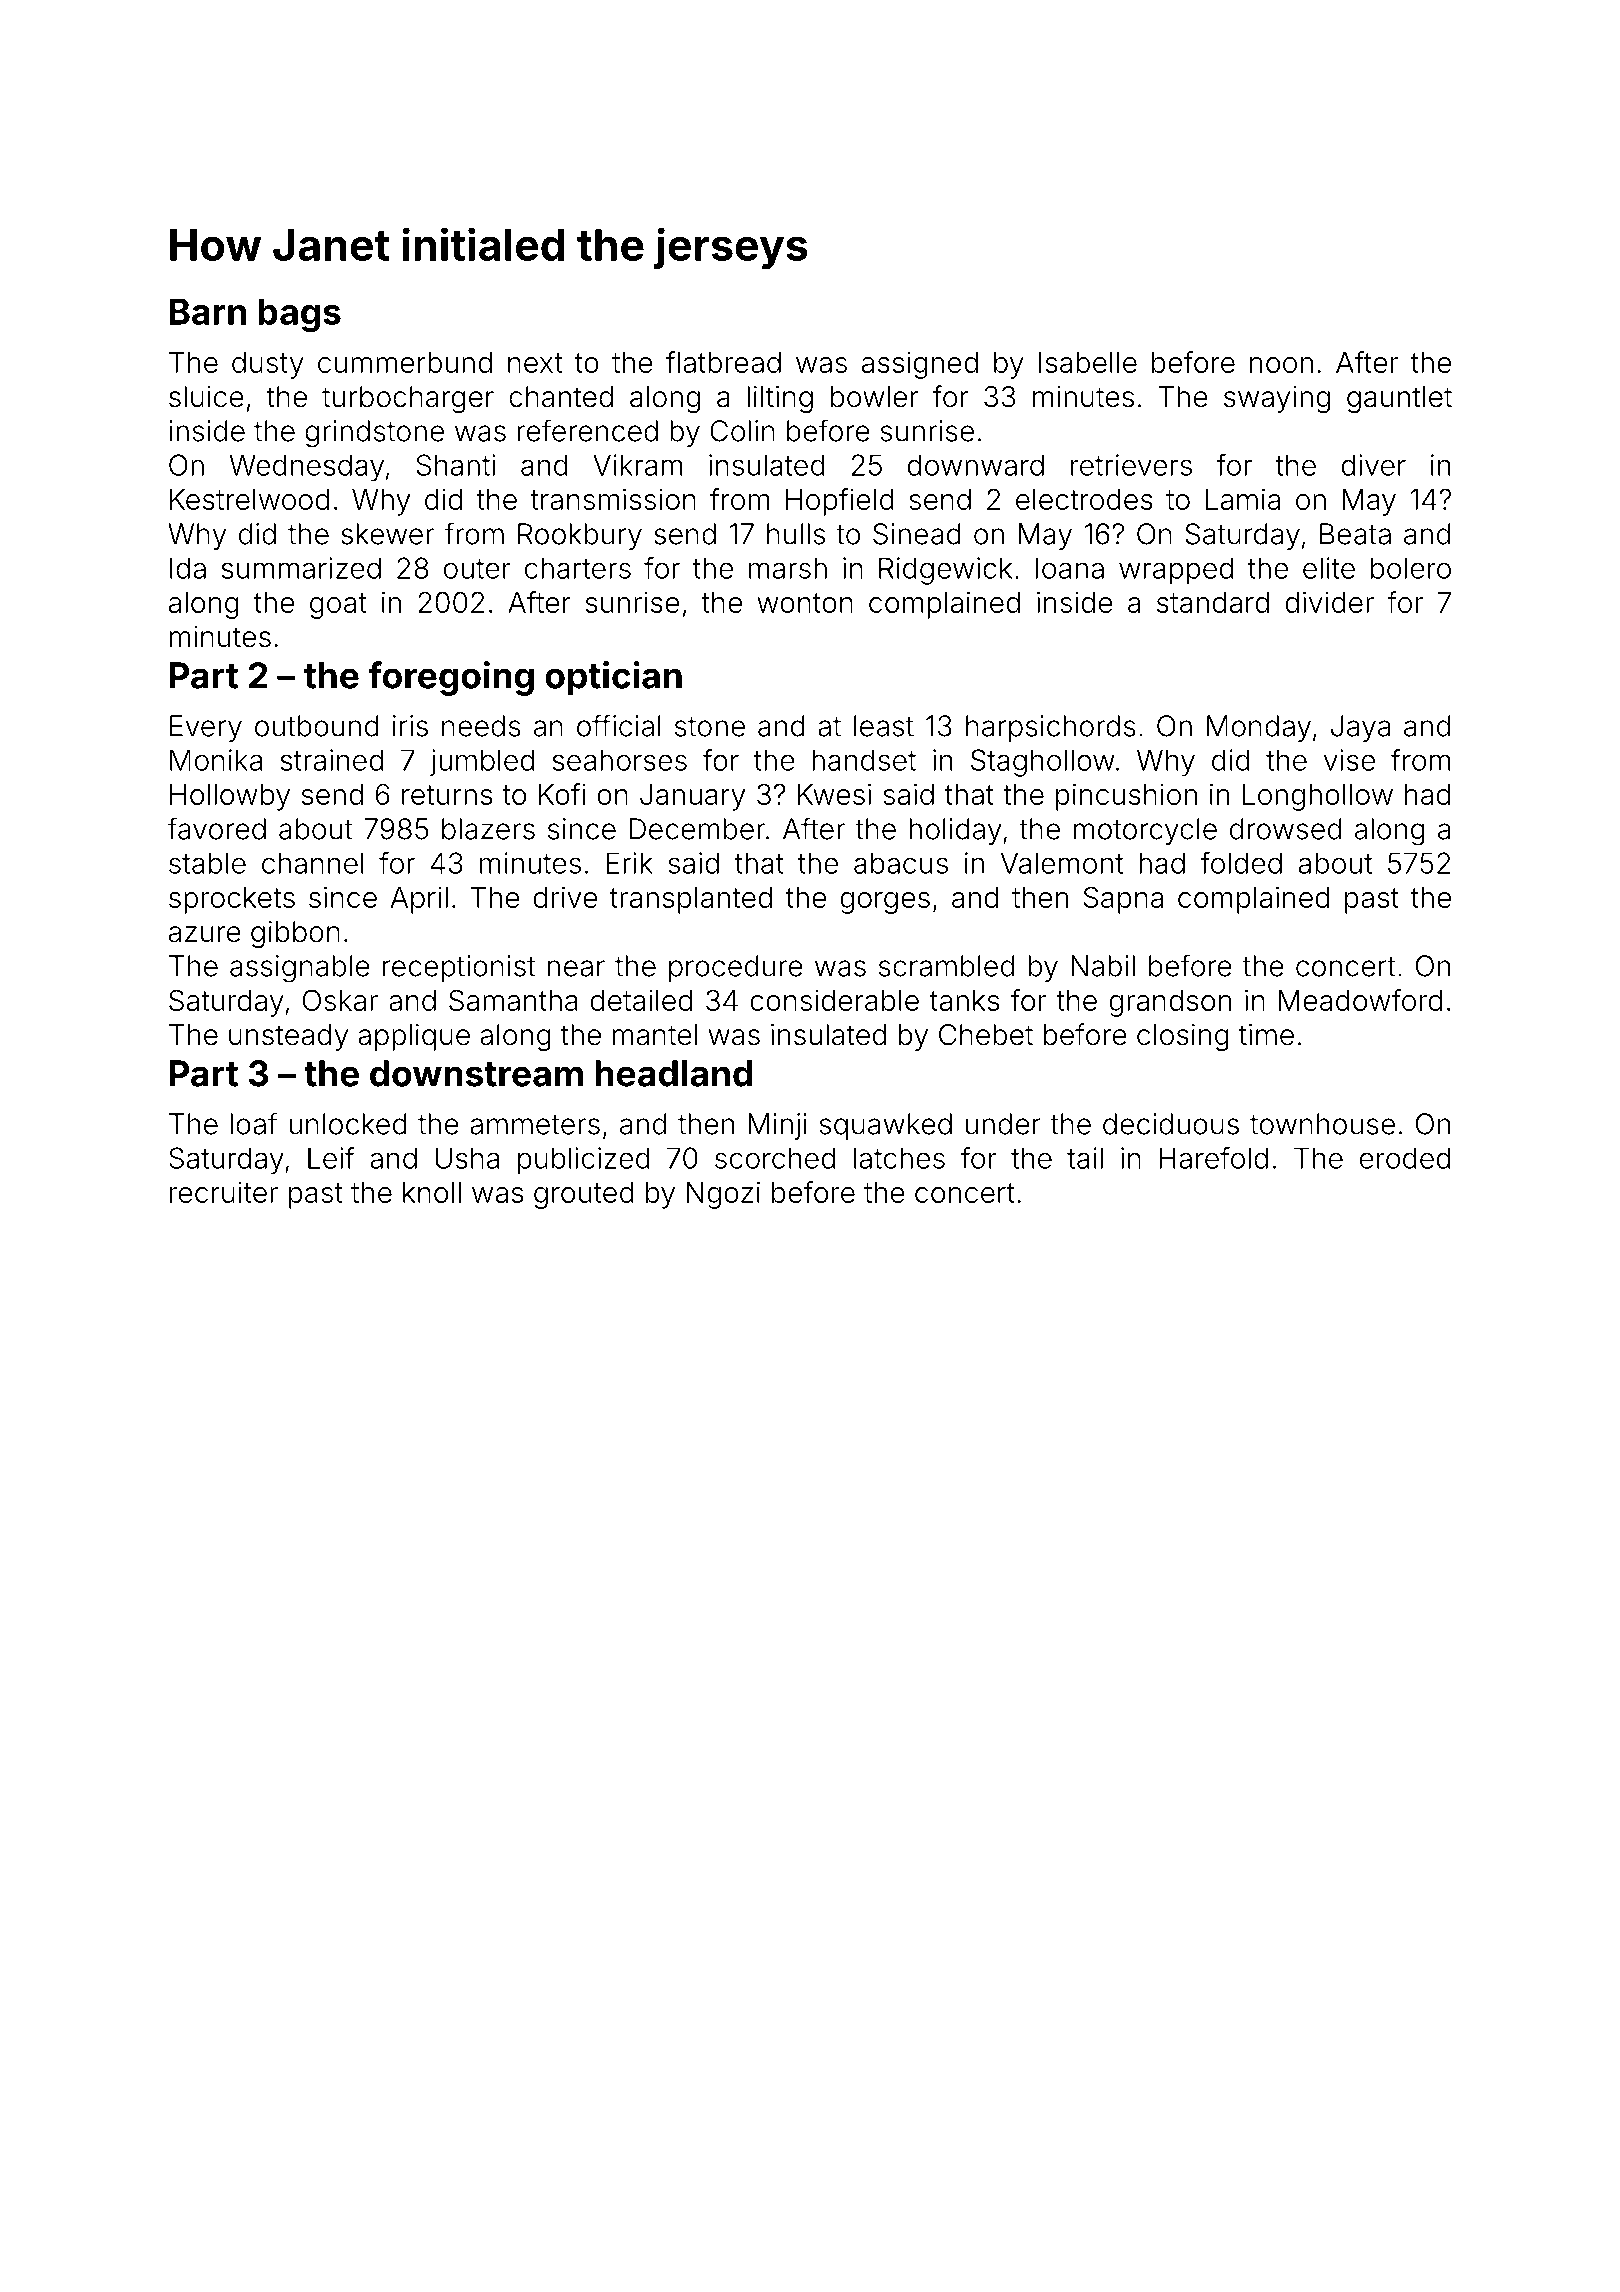 The width and height of the image is (1620, 2292). I want to click on eroded, so click(1405, 1158).
